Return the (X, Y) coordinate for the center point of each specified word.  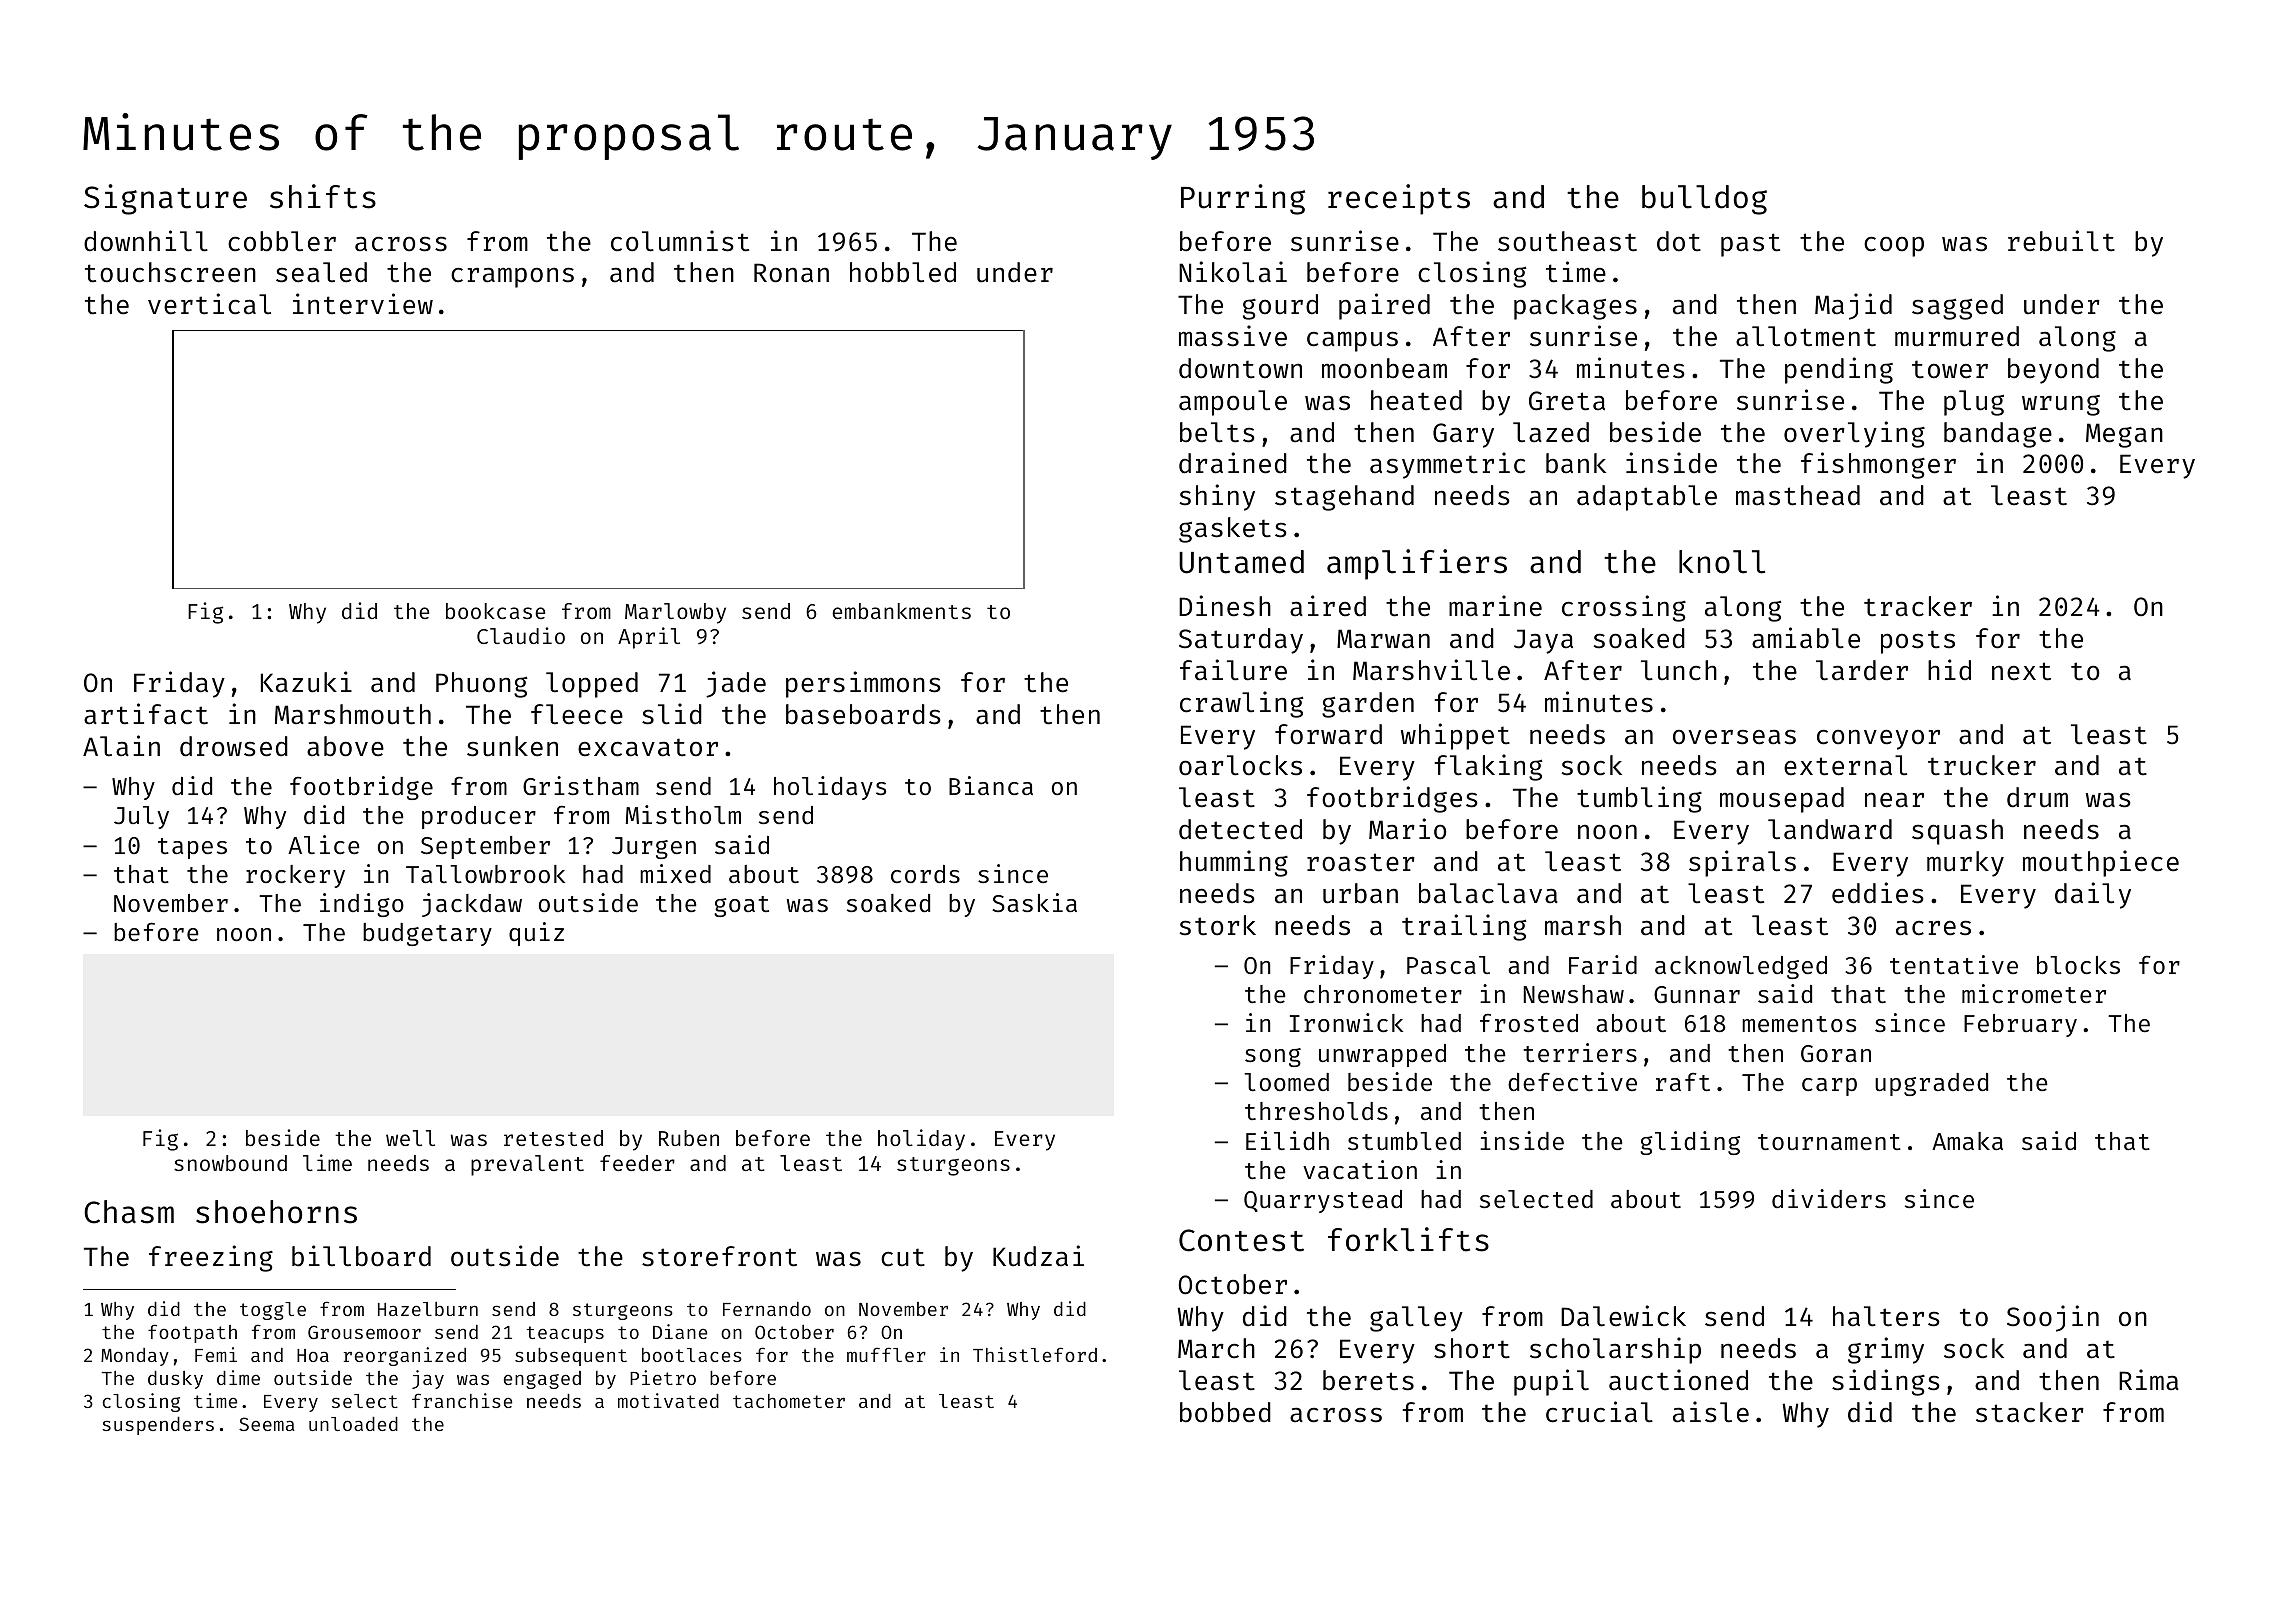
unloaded (353, 1424)
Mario (1407, 829)
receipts (1399, 199)
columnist (680, 241)
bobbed (1225, 1412)
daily (2093, 895)
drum (2037, 797)
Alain (121, 746)
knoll (1722, 562)
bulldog (1704, 200)
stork (1218, 925)
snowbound (230, 1163)
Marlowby (675, 613)
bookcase (495, 611)
